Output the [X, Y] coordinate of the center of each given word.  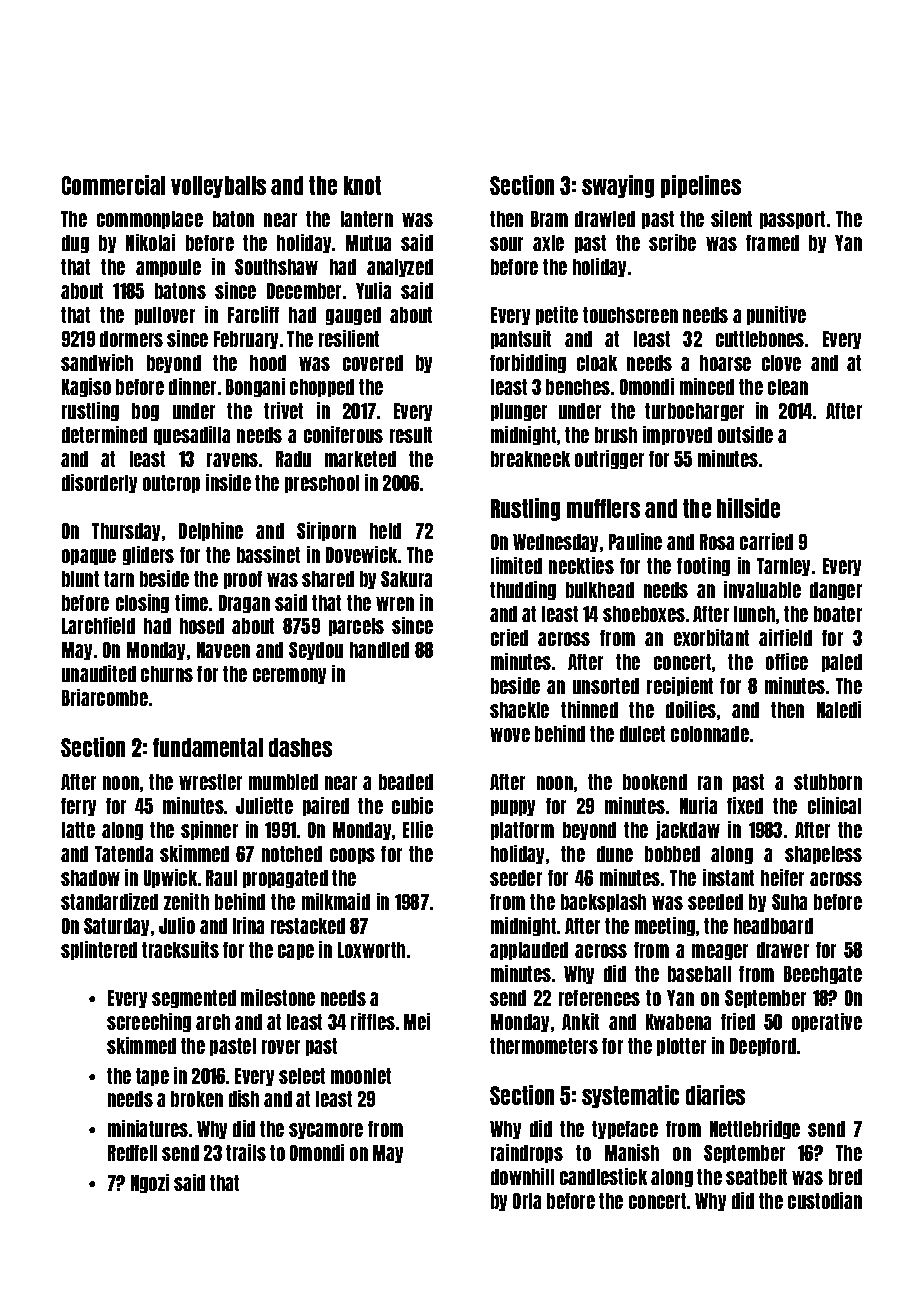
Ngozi [150, 1183]
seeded [715, 902]
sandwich [97, 362]
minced [707, 386]
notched [292, 854]
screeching [149, 1022]
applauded [529, 951]
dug [75, 244]
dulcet [642, 734]
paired [326, 806]
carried [766, 541]
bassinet [268, 554]
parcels [356, 627]
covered [373, 363]
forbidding [528, 363]
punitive [776, 315]
